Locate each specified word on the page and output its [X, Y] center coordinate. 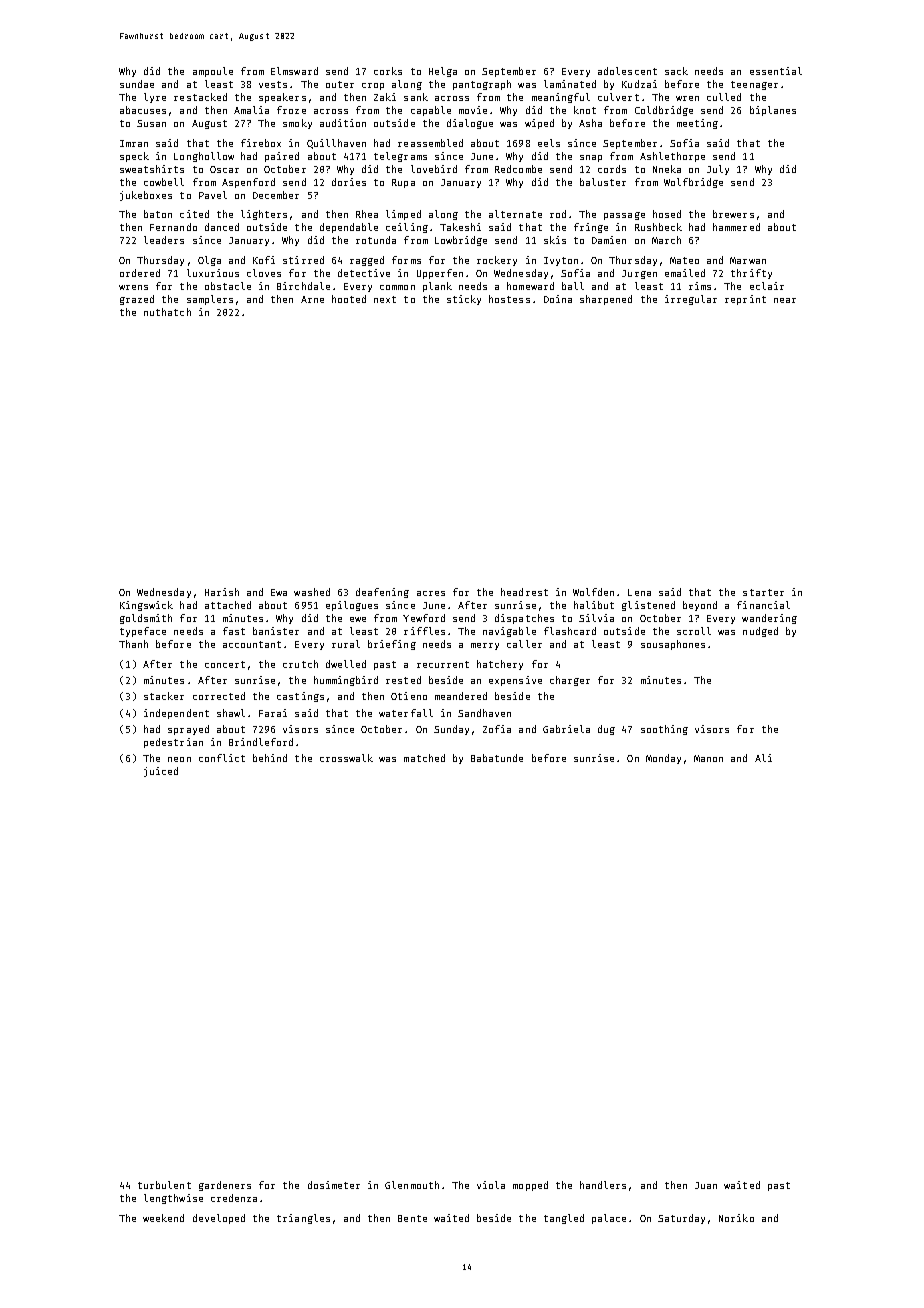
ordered [140, 273]
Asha [590, 123]
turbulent [164, 1185]
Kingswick [146, 606]
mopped [530, 1186]
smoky [297, 124]
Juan [706, 1185]
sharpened [606, 300]
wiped [539, 124]
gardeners [225, 1186]
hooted [349, 299]
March [666, 240]
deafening [382, 593]
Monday [663, 759]
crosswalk [346, 758]
